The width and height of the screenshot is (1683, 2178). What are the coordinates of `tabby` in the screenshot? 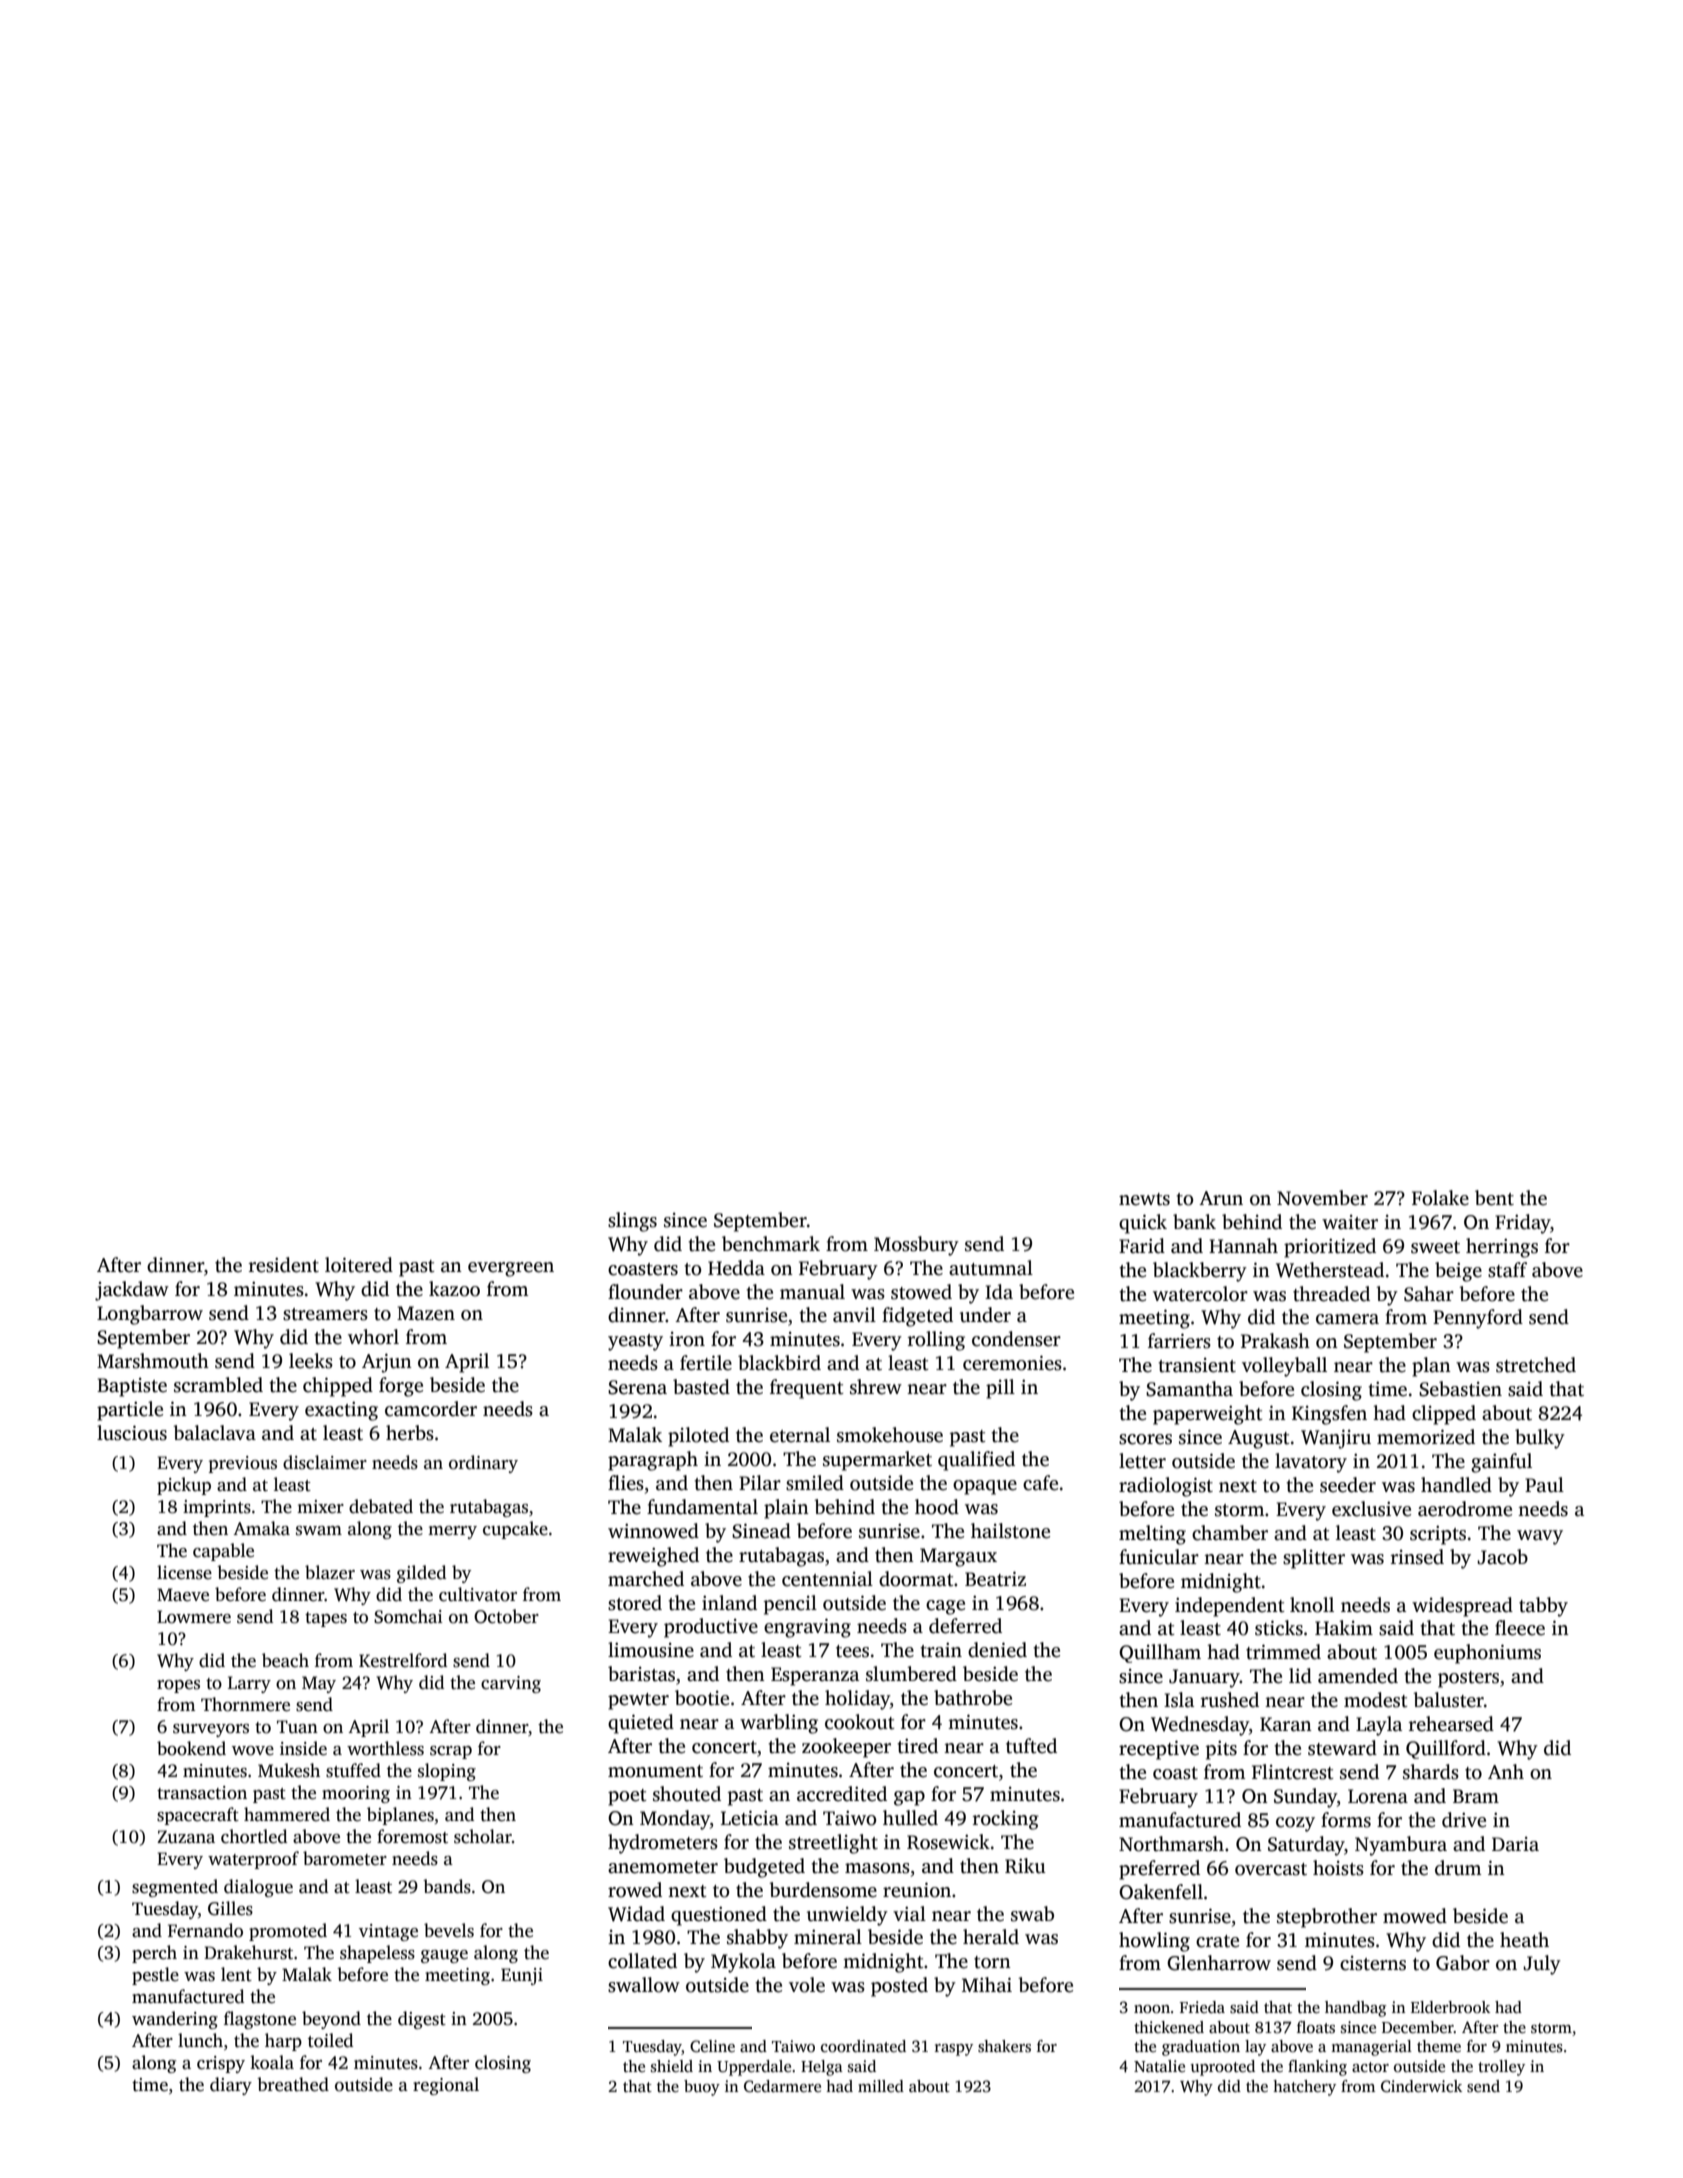 It's located at (1543, 1607).
